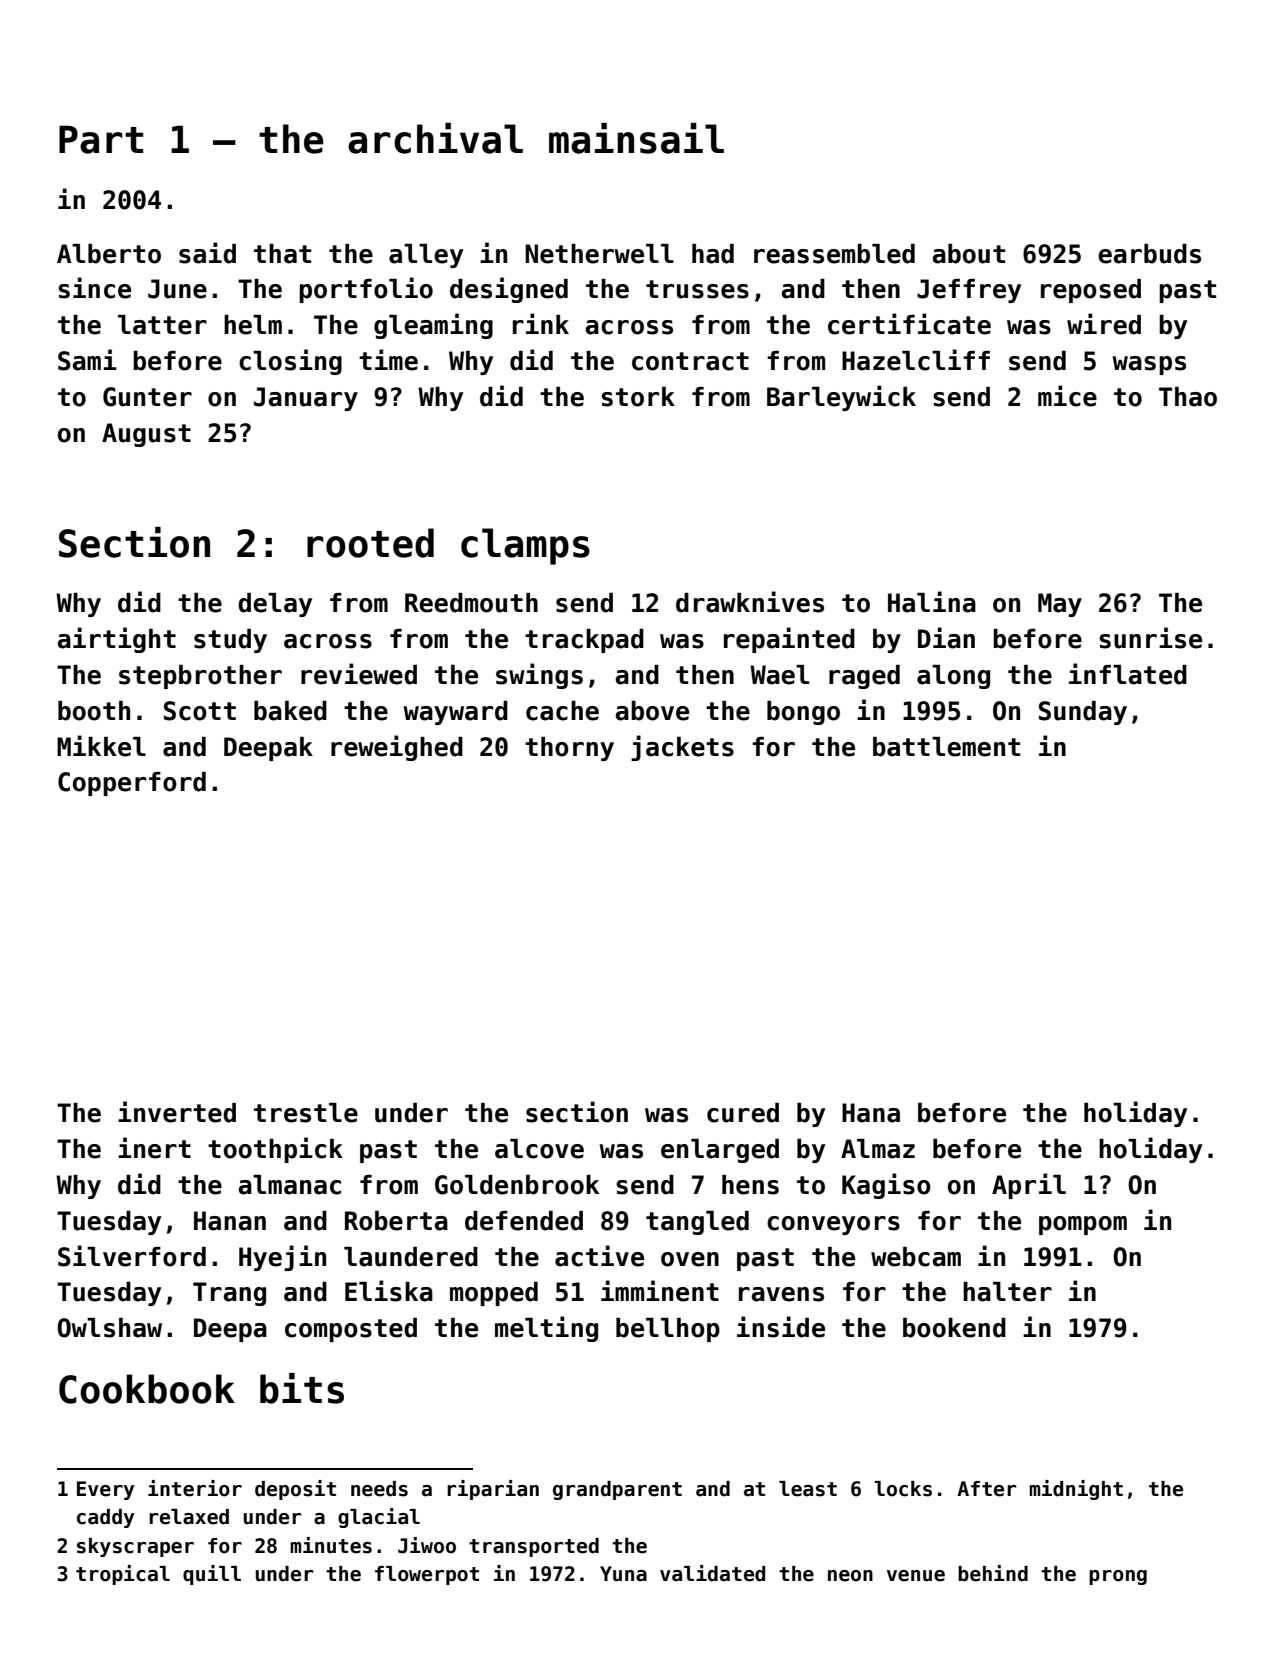 The width and height of the screenshot is (1278, 1654). What do you see at coordinates (517, 1185) in the screenshot?
I see `Goldenbrook` at bounding box center [517, 1185].
